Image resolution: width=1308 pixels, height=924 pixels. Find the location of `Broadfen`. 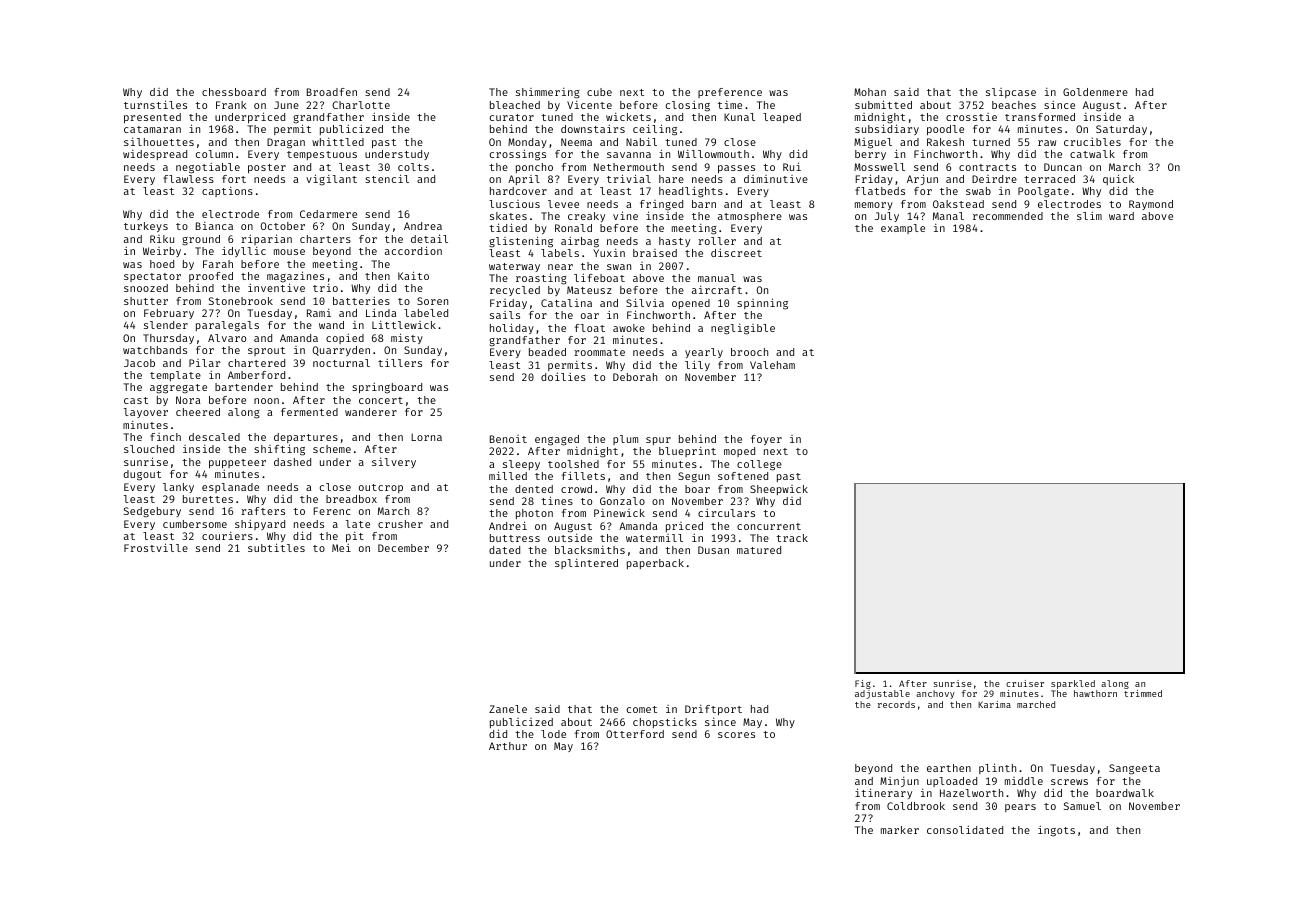

Broadfen is located at coordinates (332, 92).
